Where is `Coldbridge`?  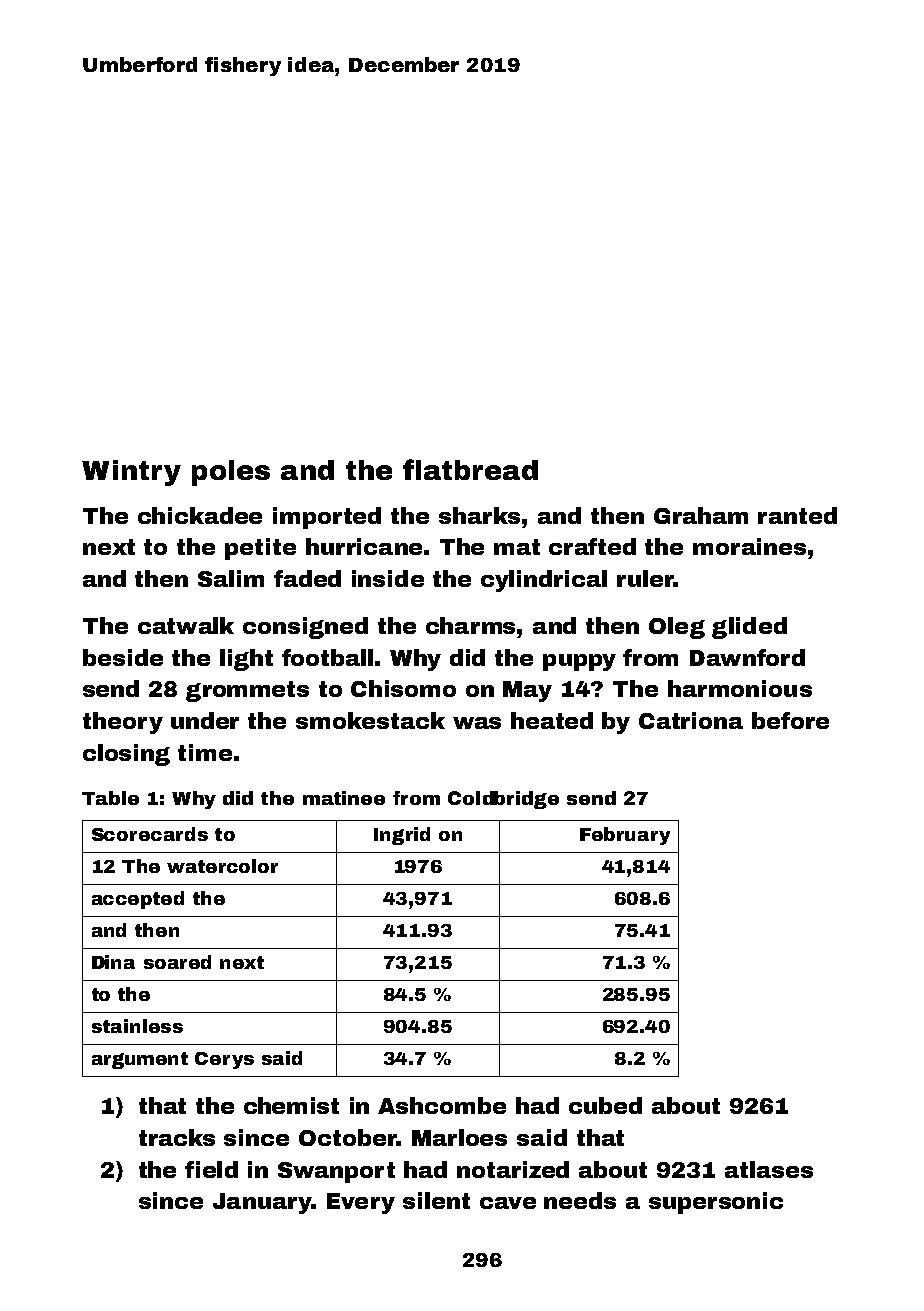
Coldbridge is located at coordinates (503, 800).
